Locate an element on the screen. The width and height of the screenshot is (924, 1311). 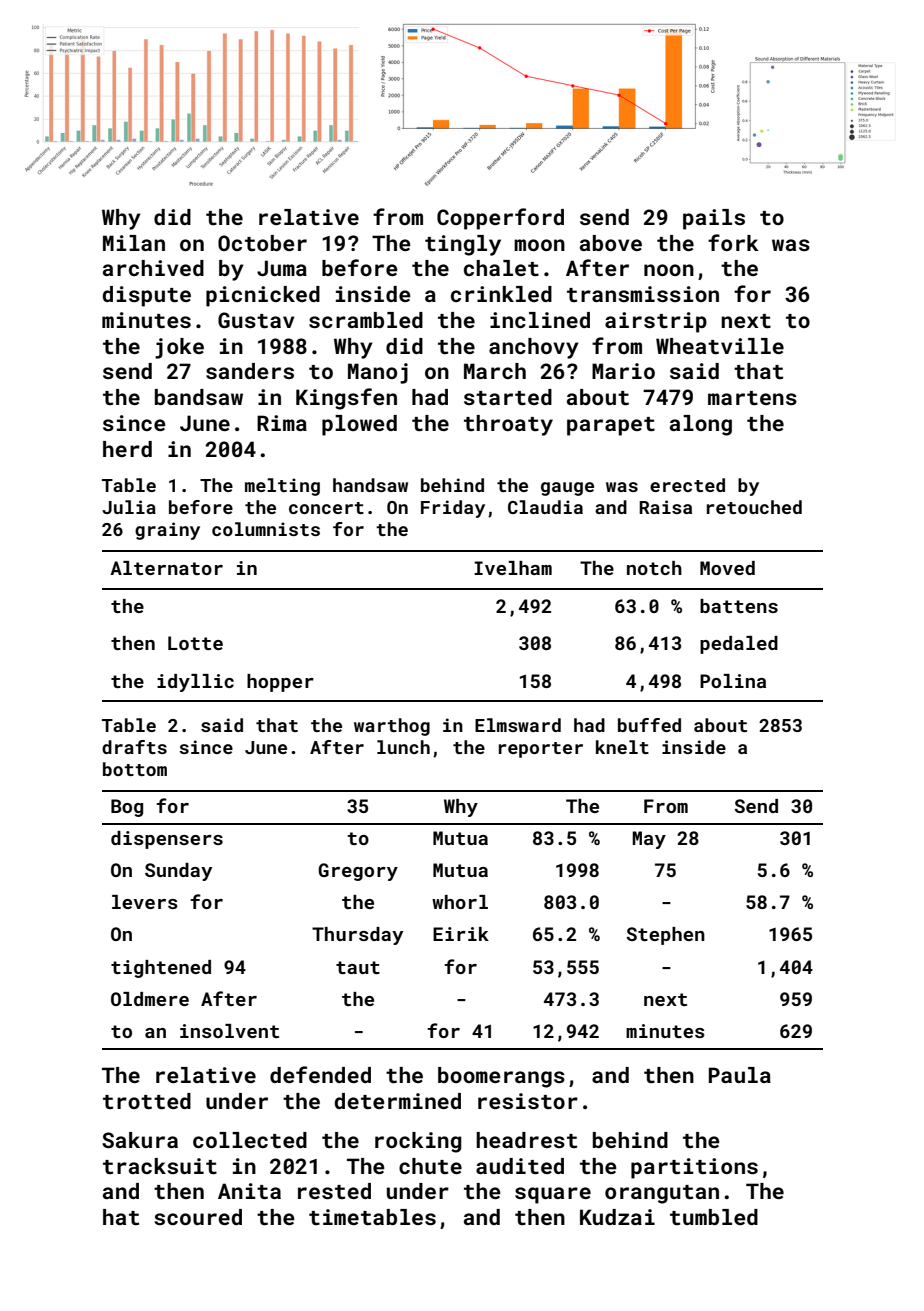
collected is located at coordinates (250, 1140).
